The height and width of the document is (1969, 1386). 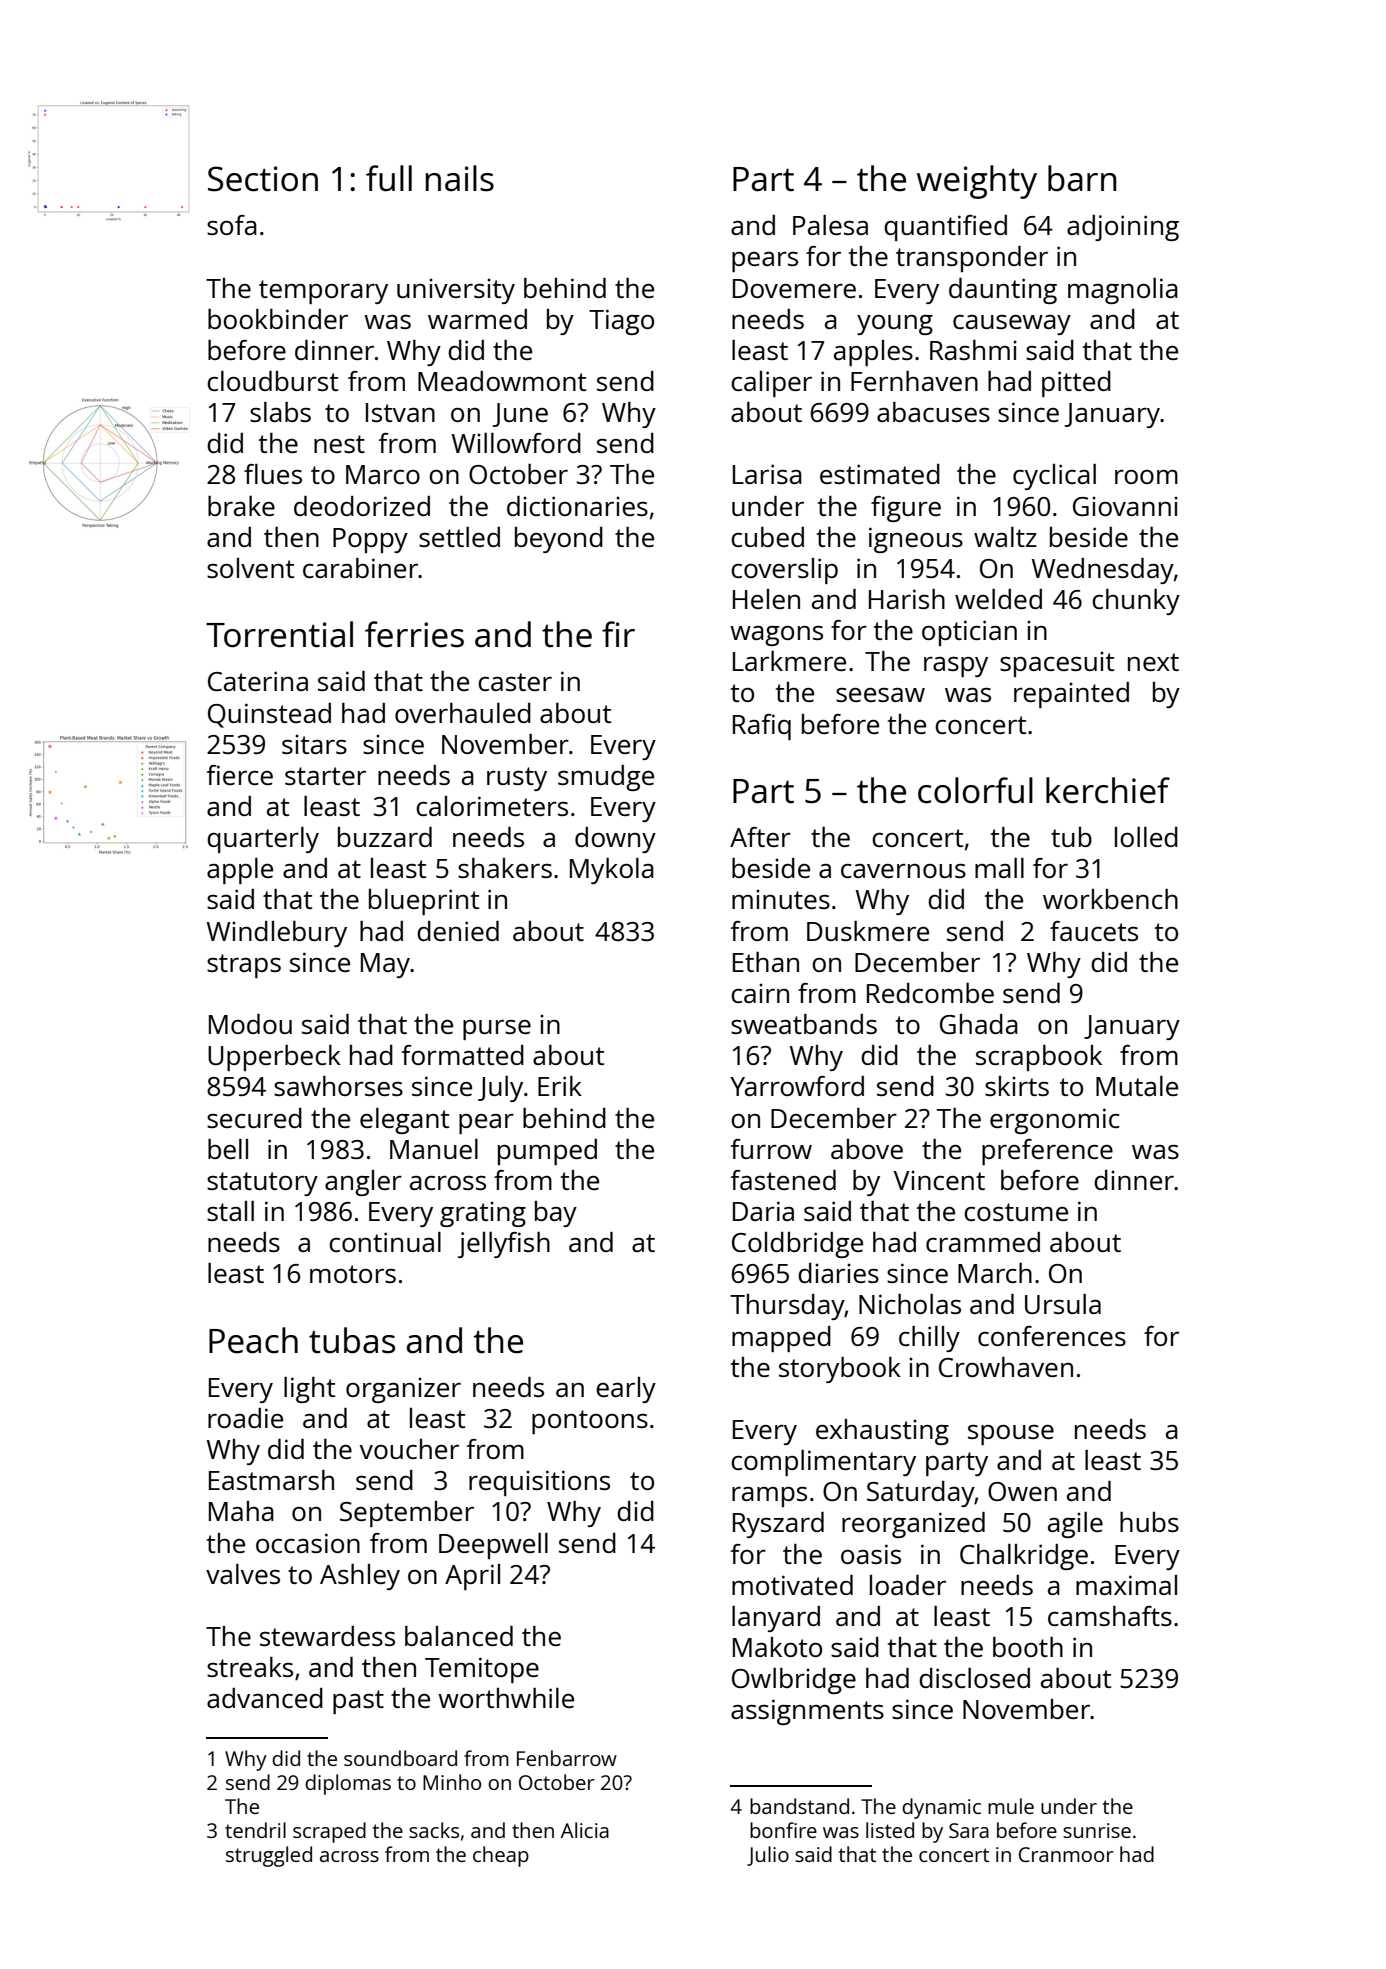 What do you see at coordinates (338, 1086) in the document?
I see `sawhorses` at bounding box center [338, 1086].
